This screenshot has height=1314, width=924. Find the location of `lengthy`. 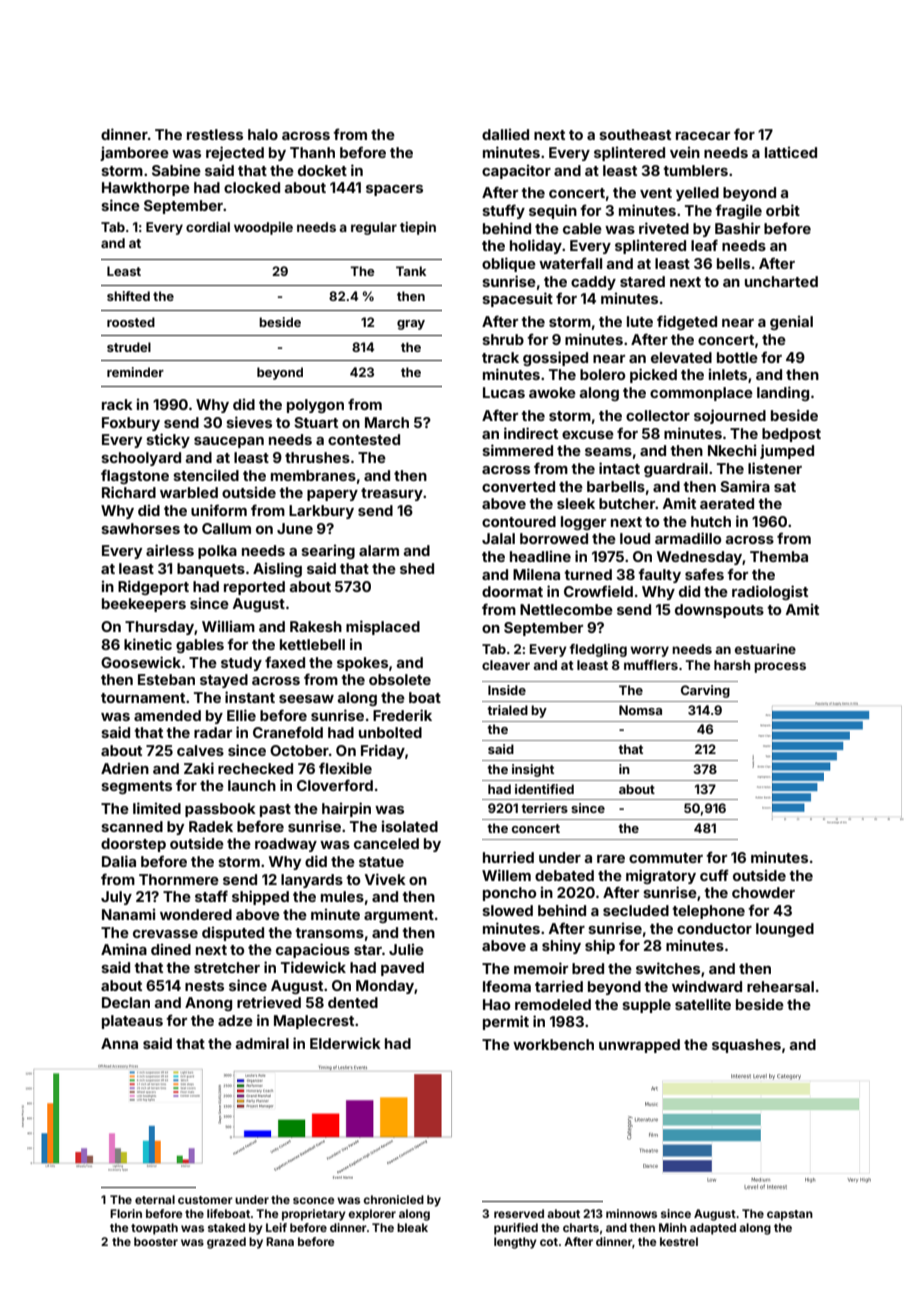

lengthy is located at coordinates (515, 1243).
